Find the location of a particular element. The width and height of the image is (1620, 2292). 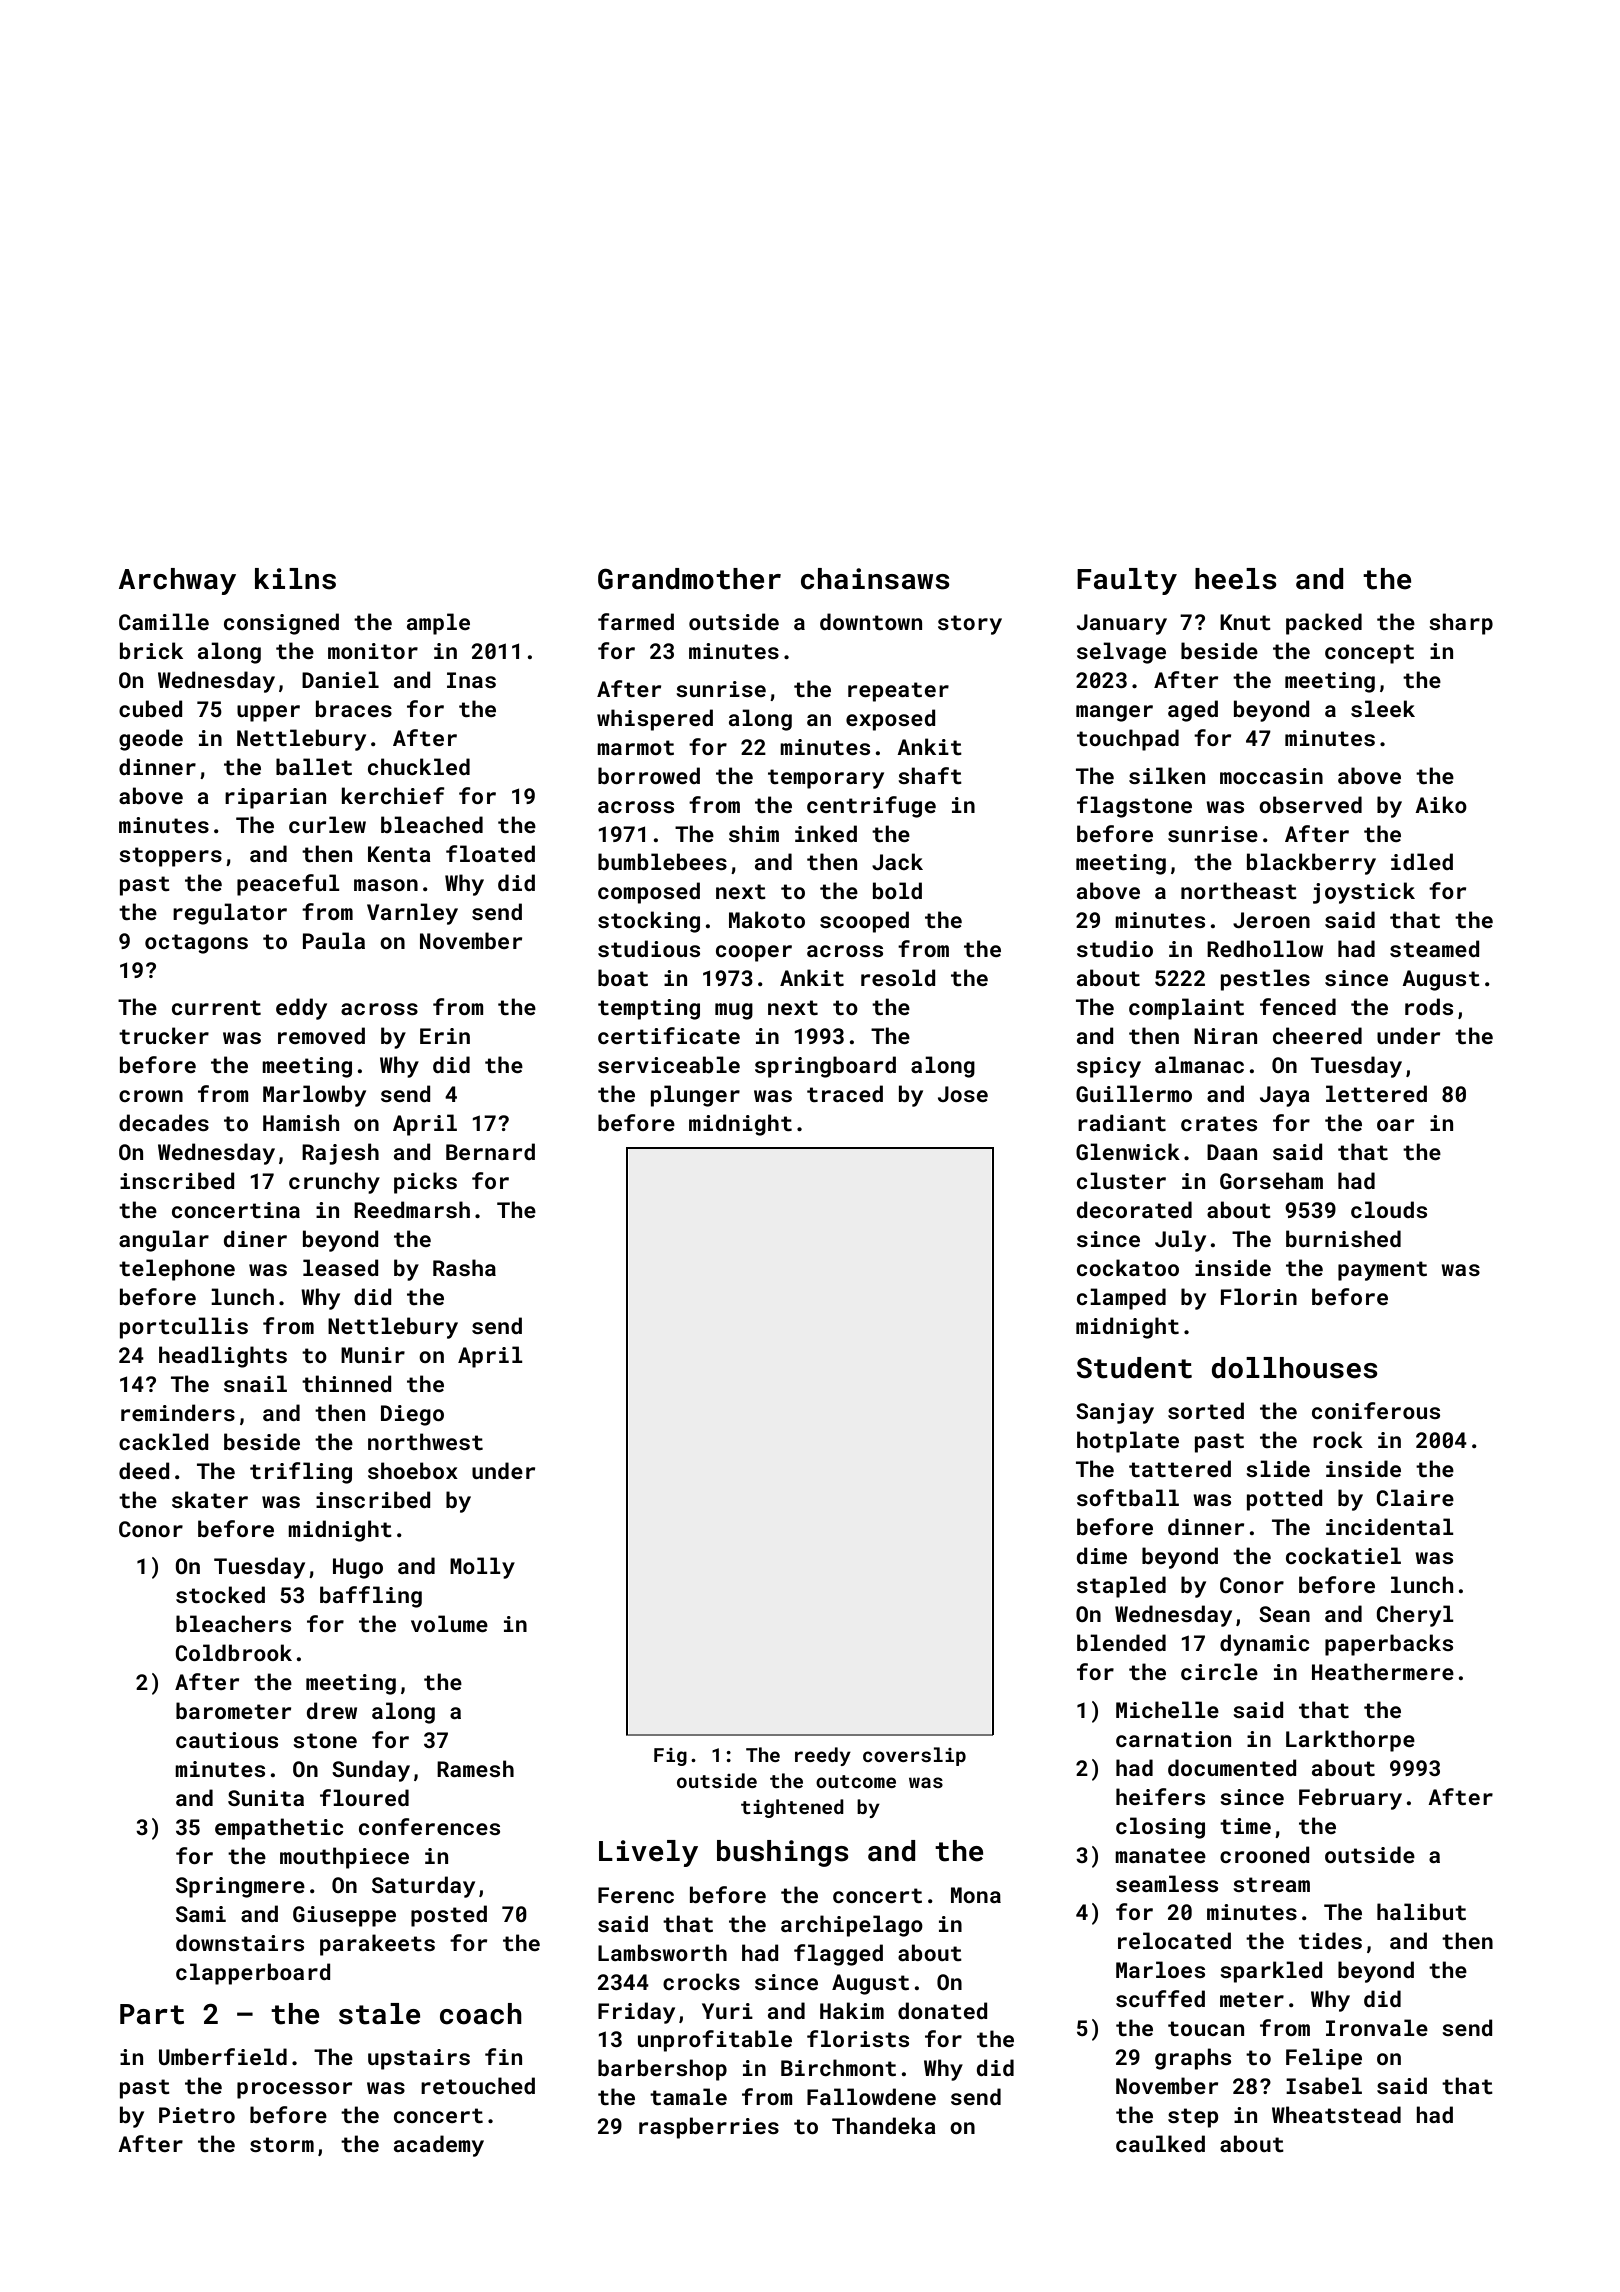

Springmere is located at coordinates (240, 1887).
